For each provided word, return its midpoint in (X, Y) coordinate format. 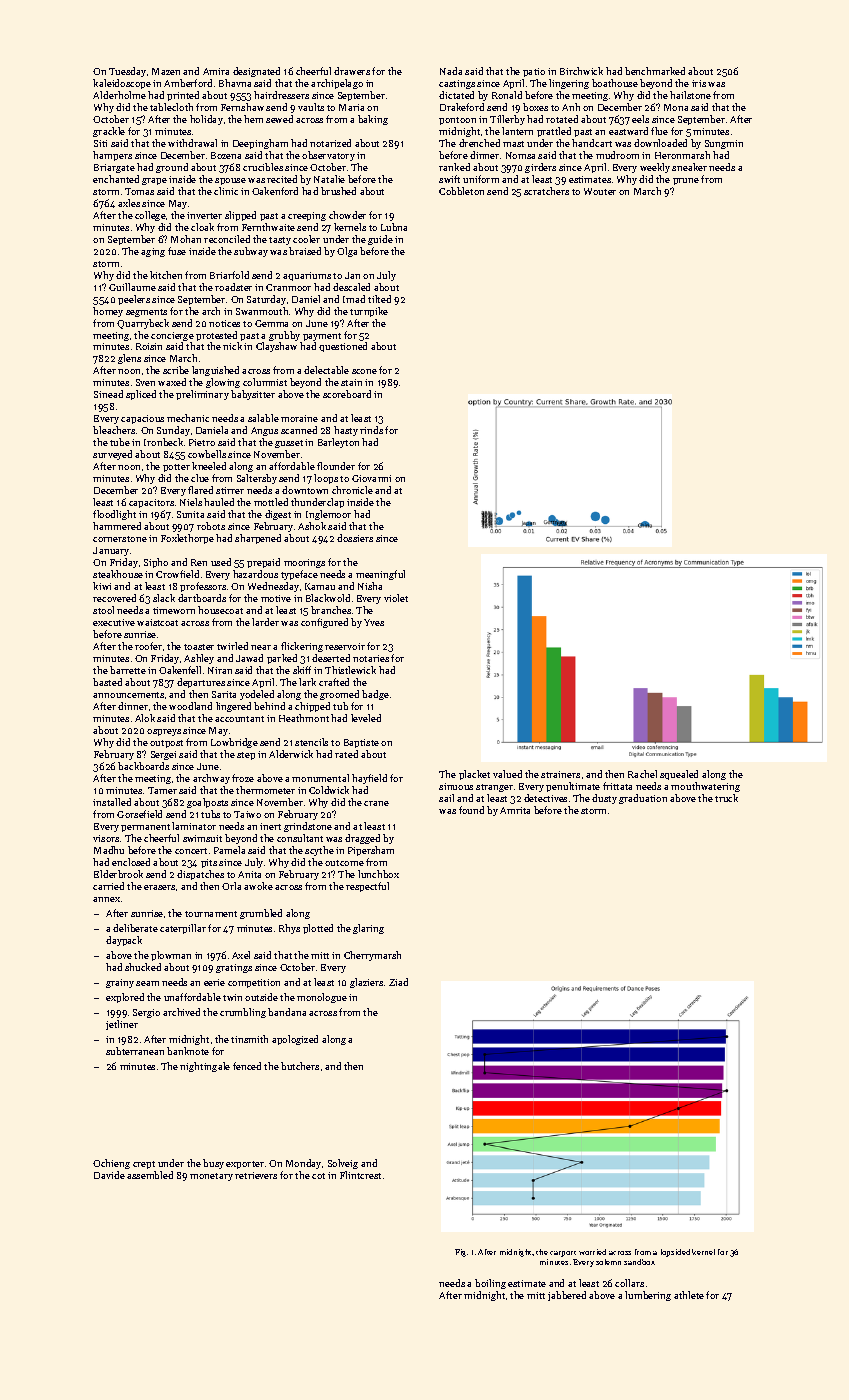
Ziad (398, 982)
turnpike (369, 312)
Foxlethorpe (187, 539)
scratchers (546, 191)
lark (307, 682)
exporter (245, 1165)
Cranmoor (288, 287)
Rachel (642, 774)
